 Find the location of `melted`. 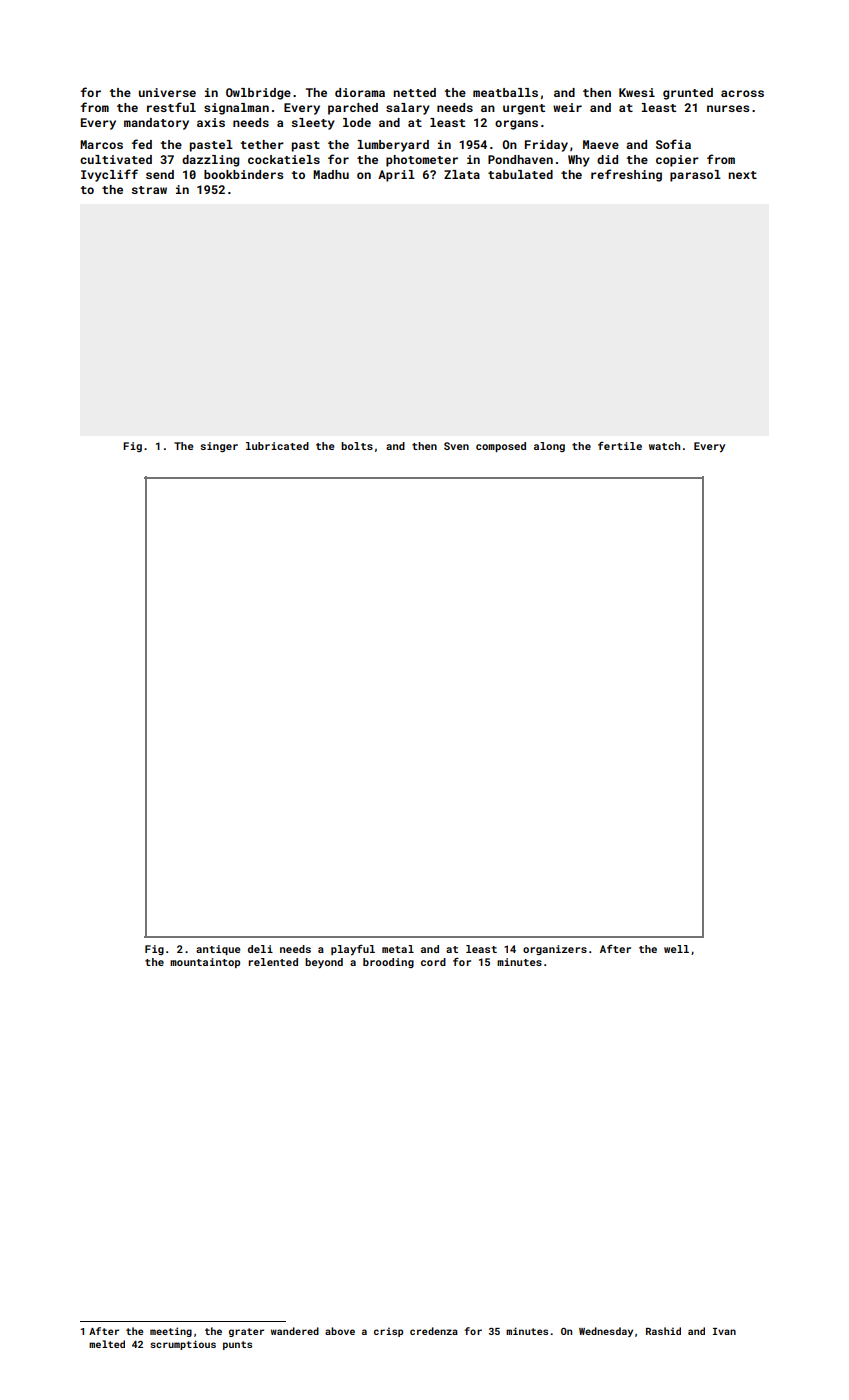

melted is located at coordinates (107, 1344).
